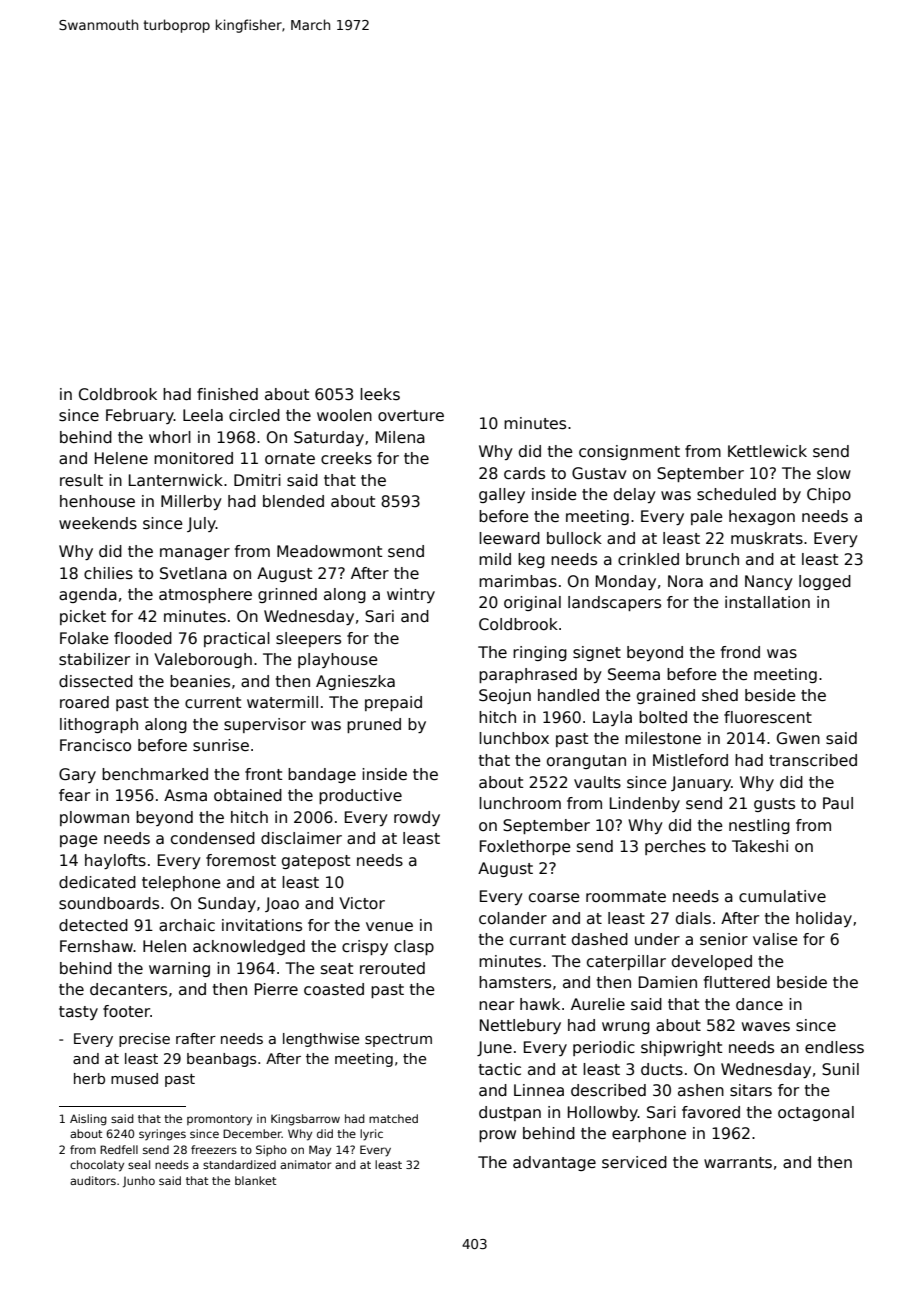 This screenshot has width=924, height=1314. Describe the element at coordinates (767, 602) in the screenshot. I see `installation` at that location.
